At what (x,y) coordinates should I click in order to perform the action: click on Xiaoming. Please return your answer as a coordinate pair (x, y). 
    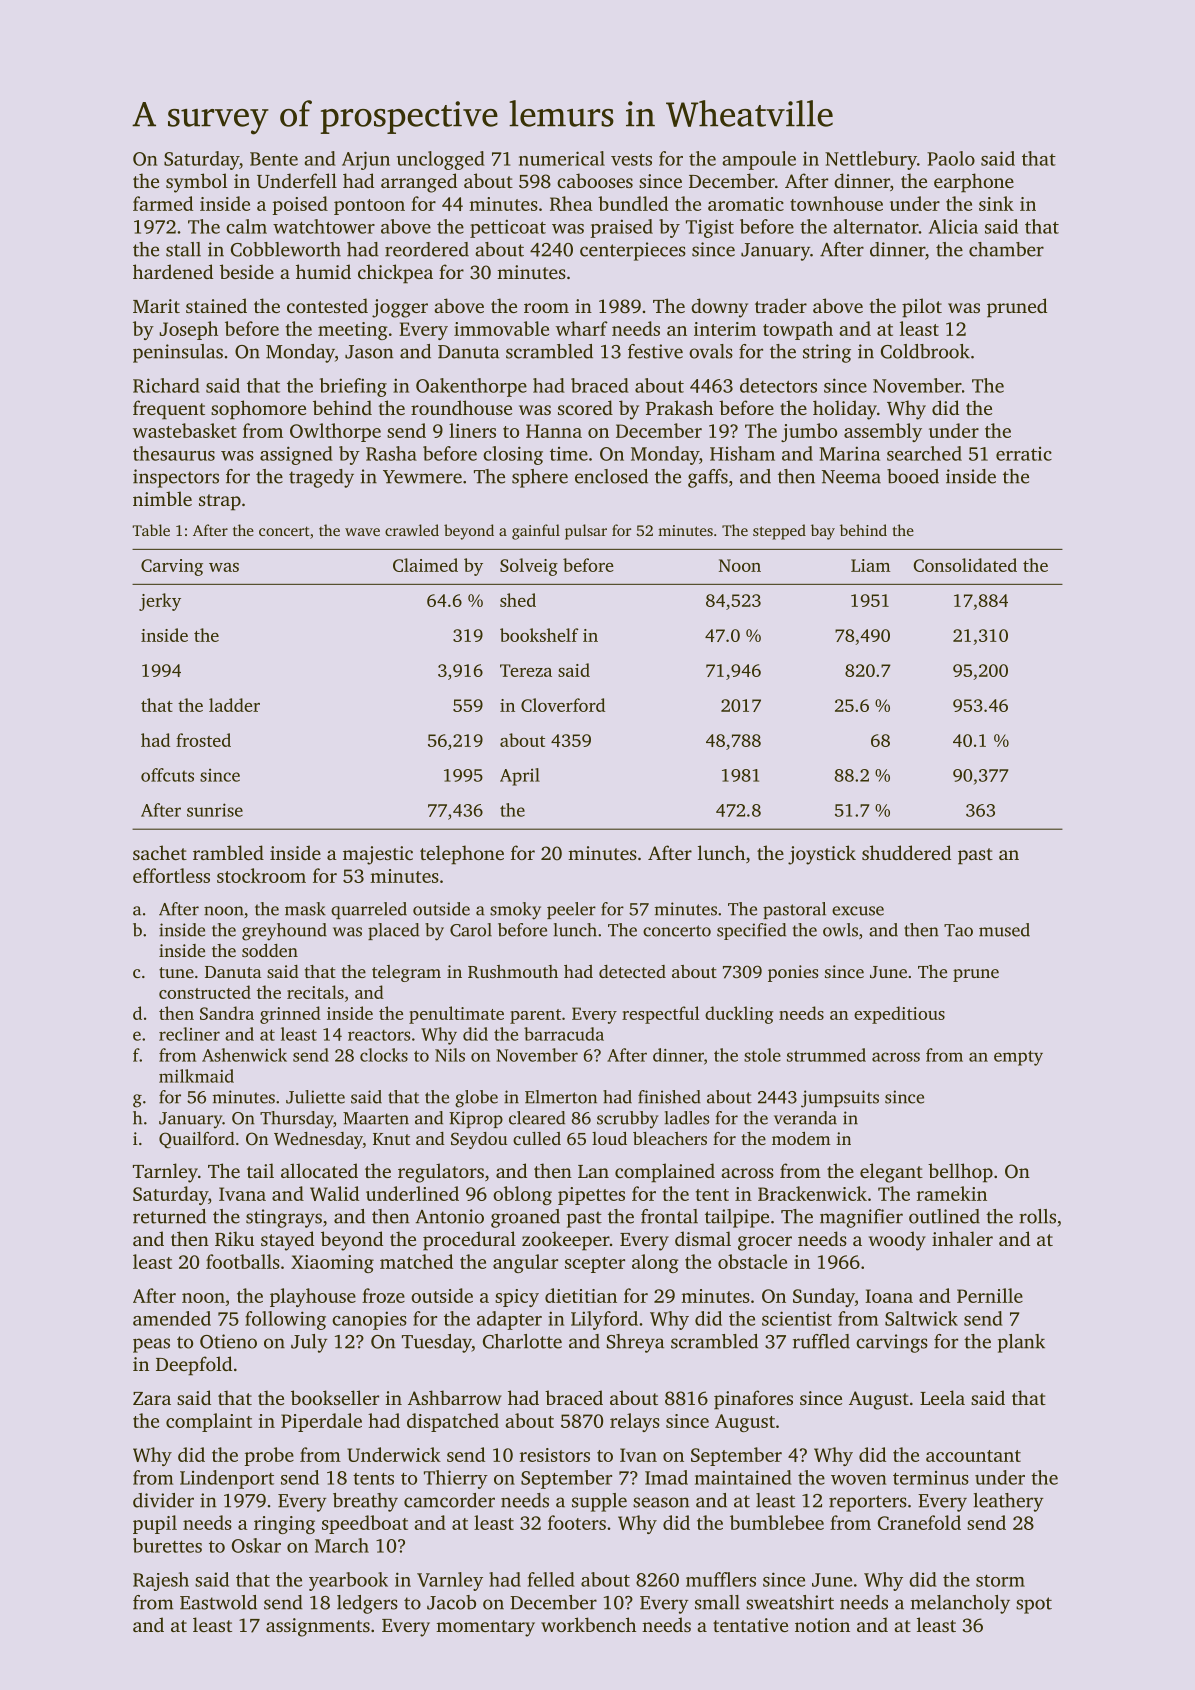
    Looking at the image, I should click on (332, 1264).
